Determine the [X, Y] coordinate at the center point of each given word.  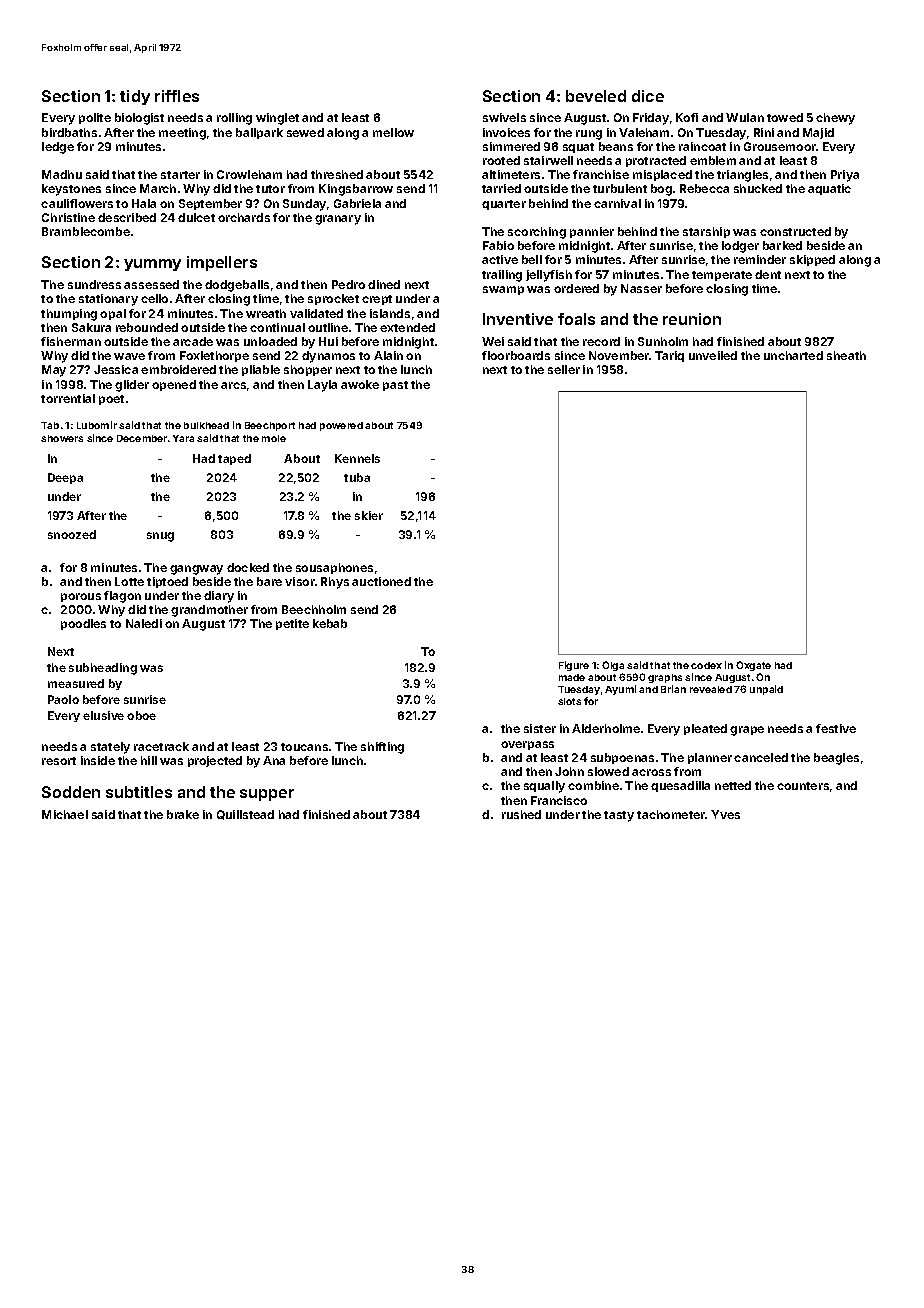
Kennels [357, 458]
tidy [135, 97]
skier [369, 515]
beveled [596, 96]
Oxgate [753, 666]
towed [785, 117]
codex [706, 665]
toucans [304, 747]
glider [132, 386]
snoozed [72, 534]
